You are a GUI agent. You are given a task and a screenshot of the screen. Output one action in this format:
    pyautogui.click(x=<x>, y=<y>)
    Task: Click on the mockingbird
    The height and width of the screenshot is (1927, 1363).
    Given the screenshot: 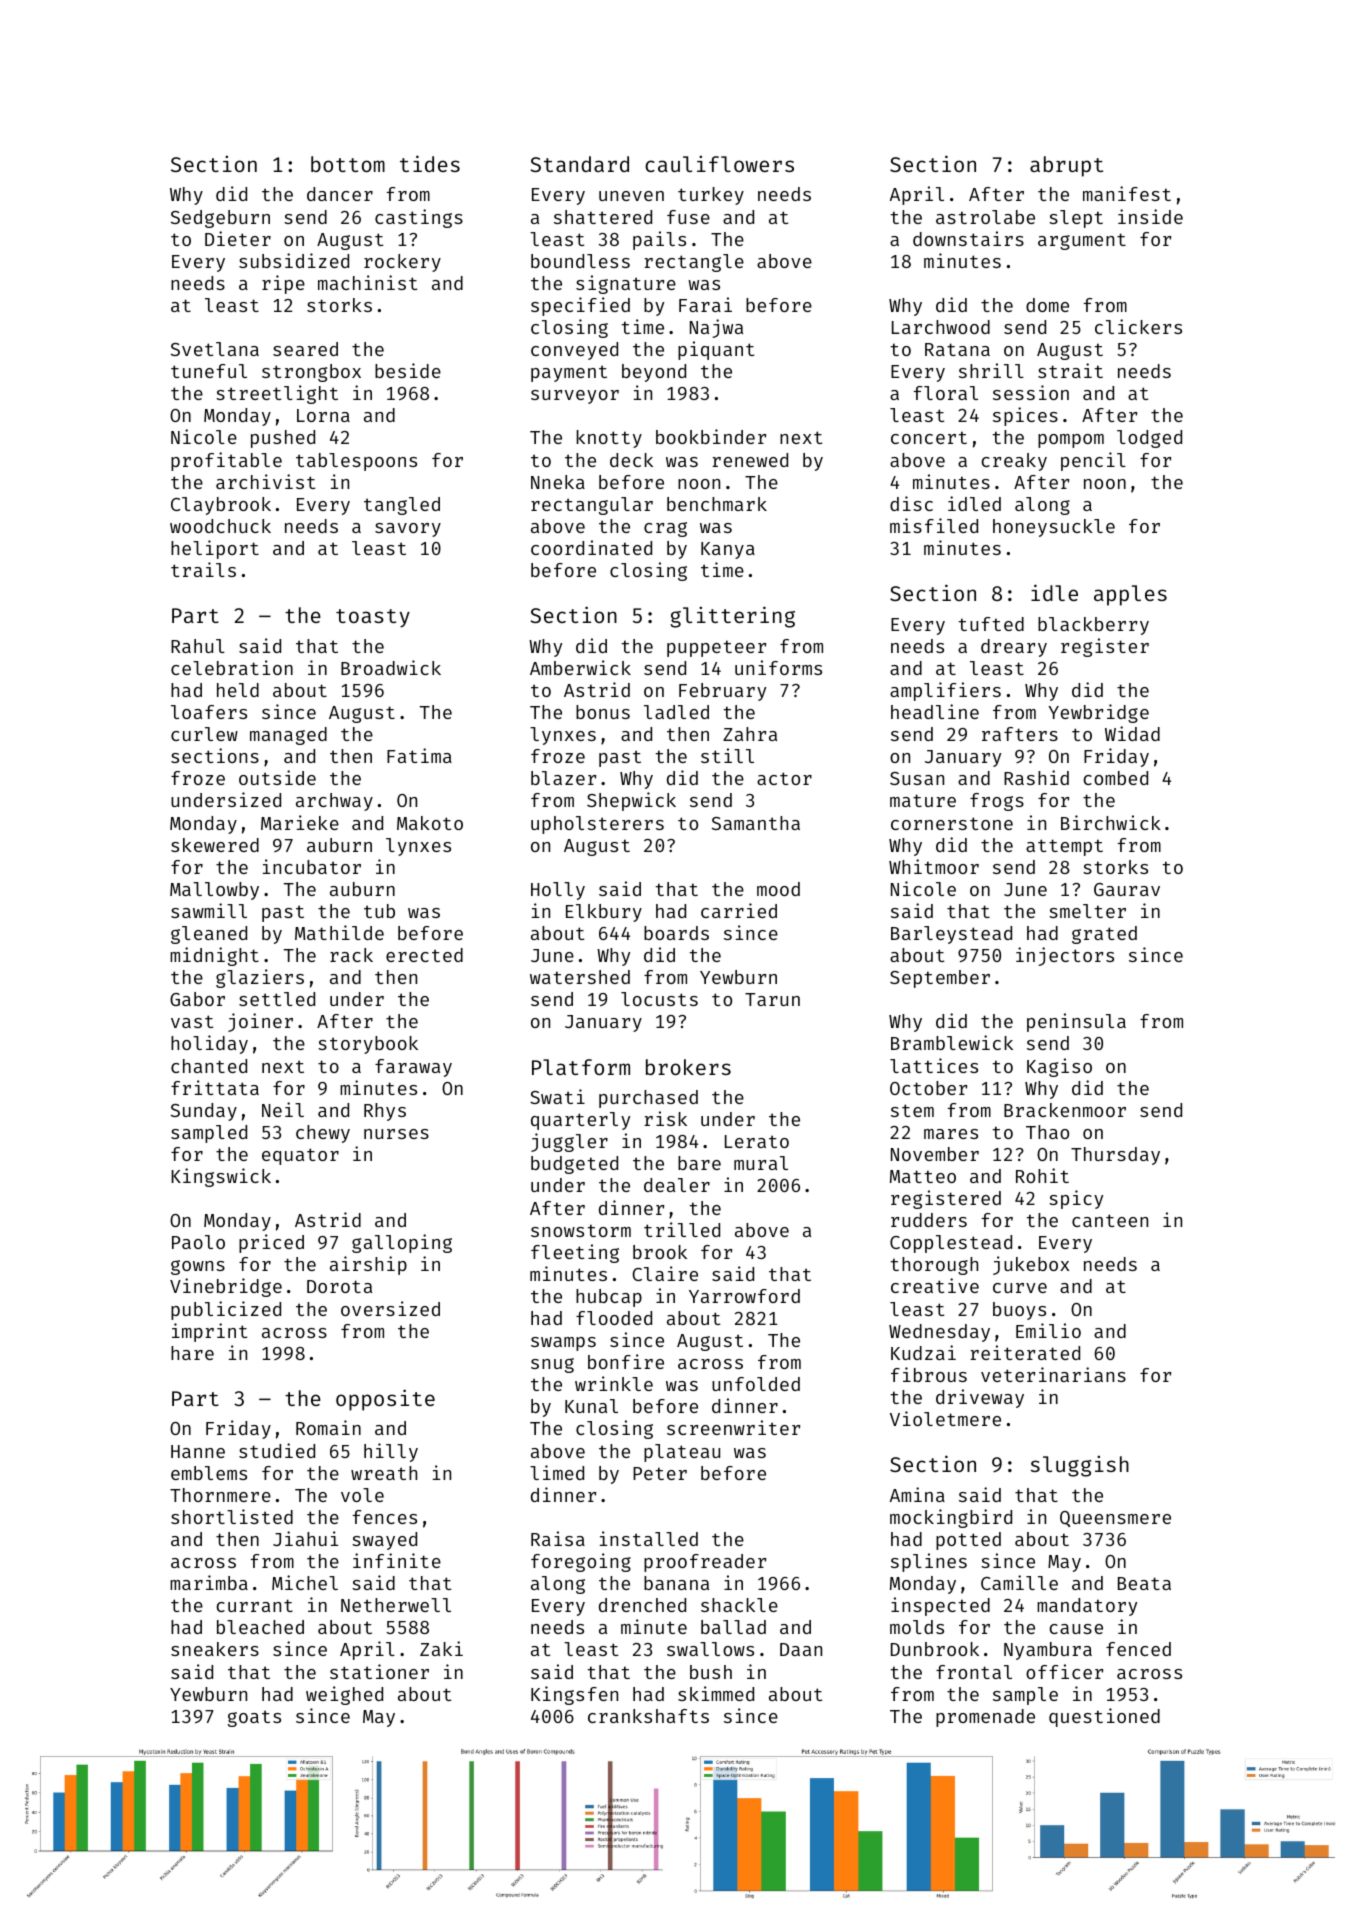 What is the action you would take?
    pyautogui.click(x=951, y=1518)
